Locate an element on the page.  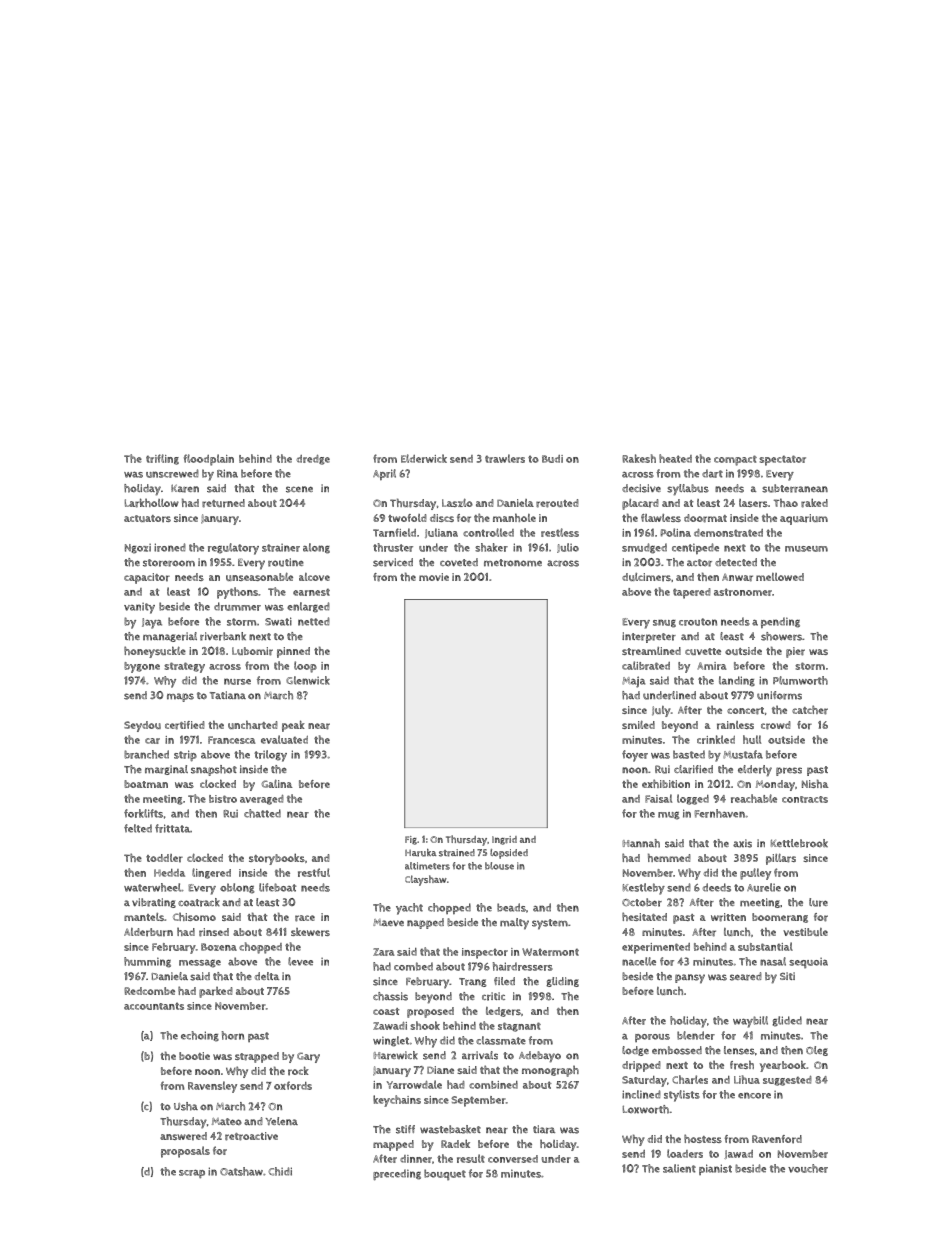
Chisomo is located at coordinates (194, 916).
